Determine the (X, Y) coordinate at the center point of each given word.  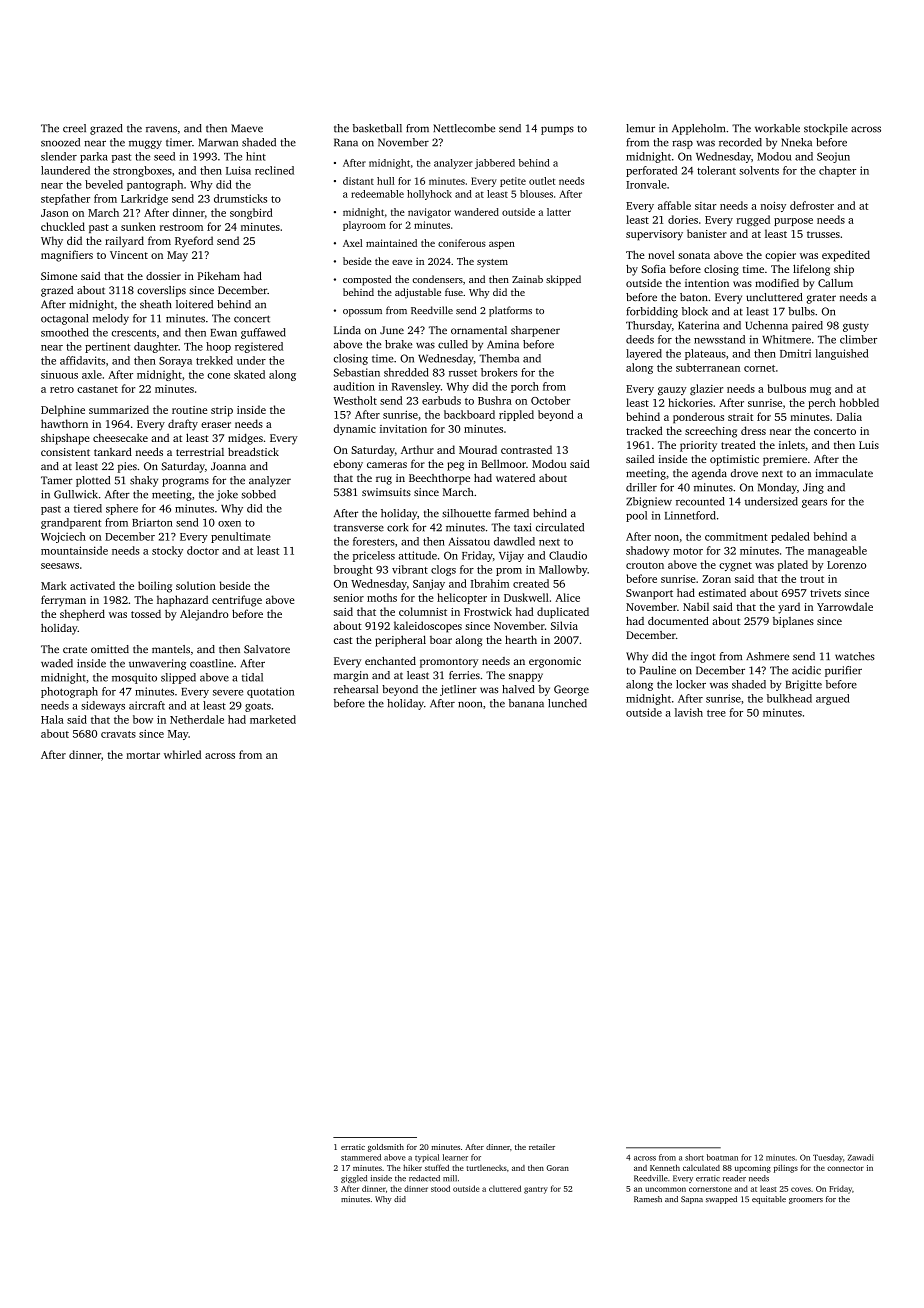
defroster (812, 205)
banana (526, 703)
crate (75, 649)
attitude (418, 555)
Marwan (218, 142)
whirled (182, 754)
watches (855, 656)
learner (455, 1157)
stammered (361, 1157)
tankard (113, 451)
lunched (567, 703)
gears (814, 504)
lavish (689, 712)
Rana (346, 142)
